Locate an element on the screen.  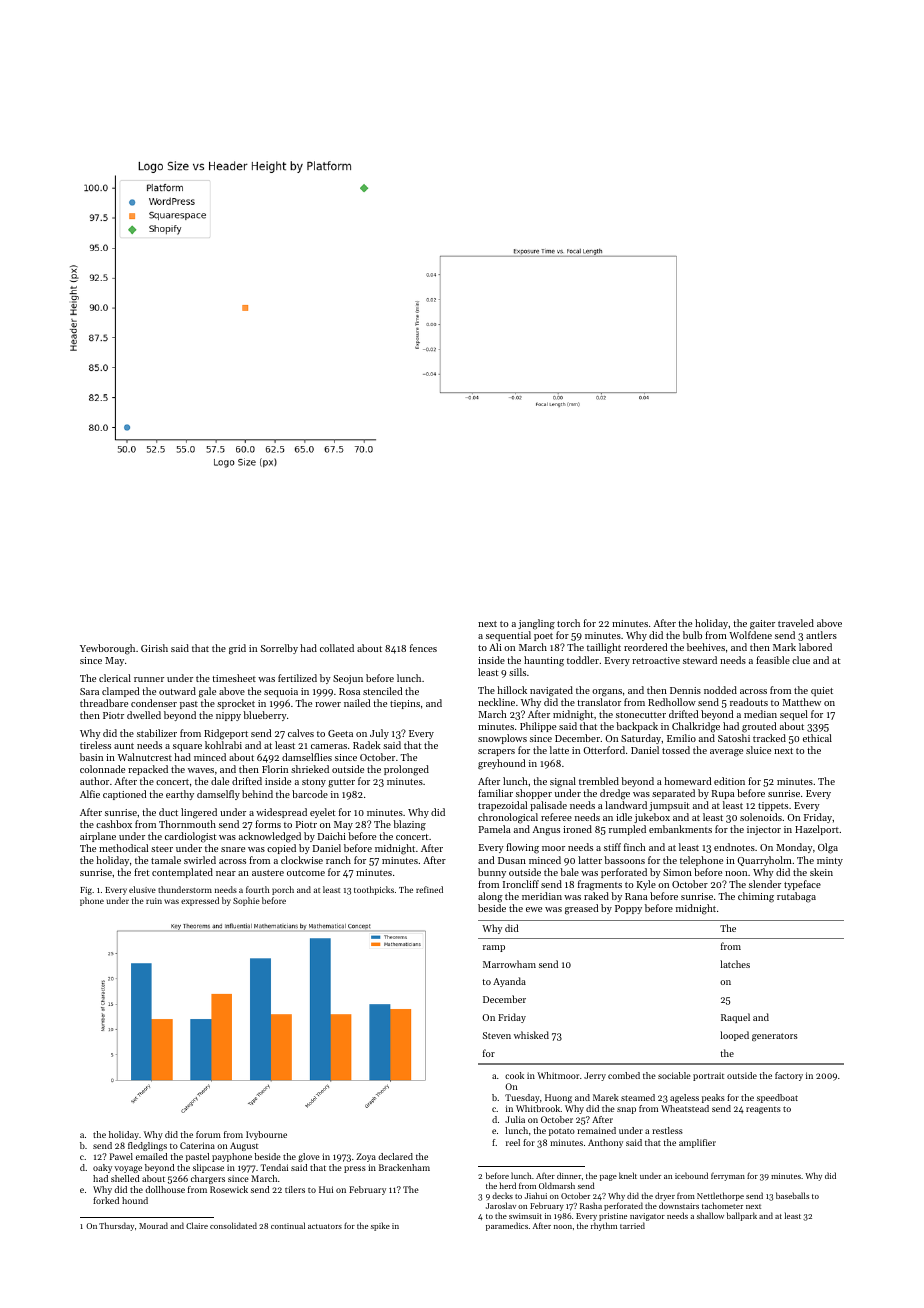
Girish is located at coordinates (154, 648).
